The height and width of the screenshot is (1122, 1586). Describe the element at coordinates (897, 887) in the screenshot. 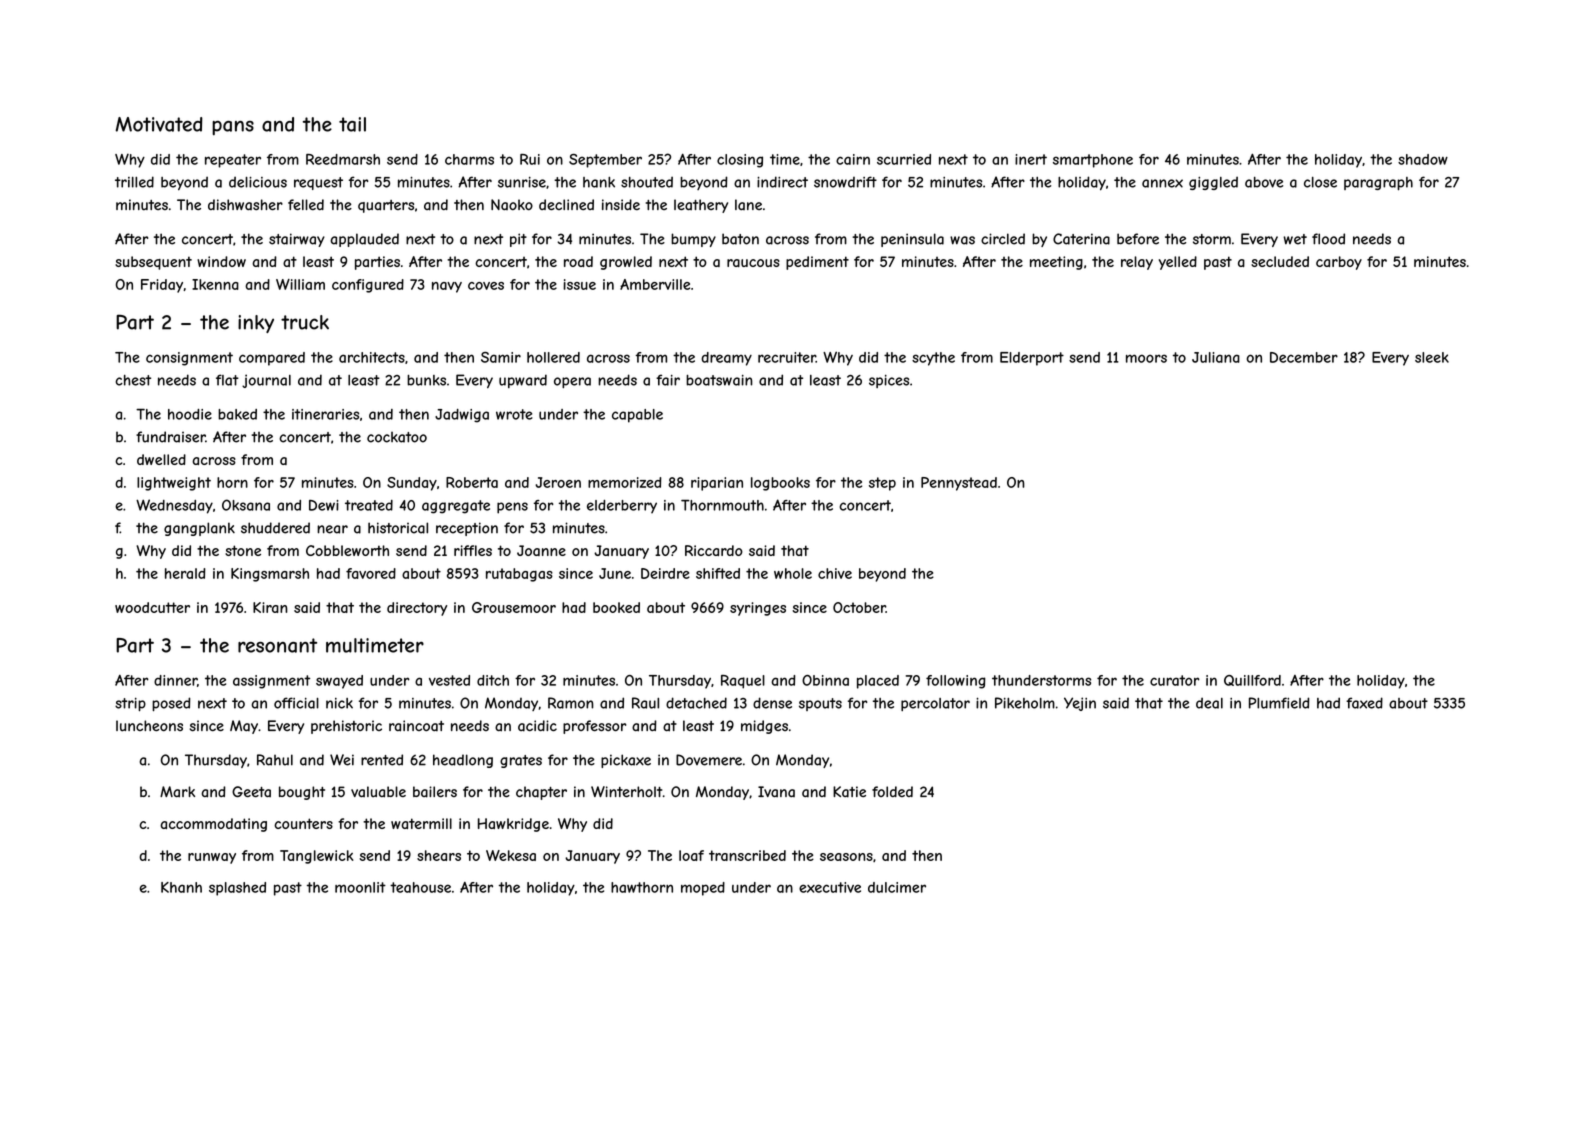

I see `dulcimer` at that location.
